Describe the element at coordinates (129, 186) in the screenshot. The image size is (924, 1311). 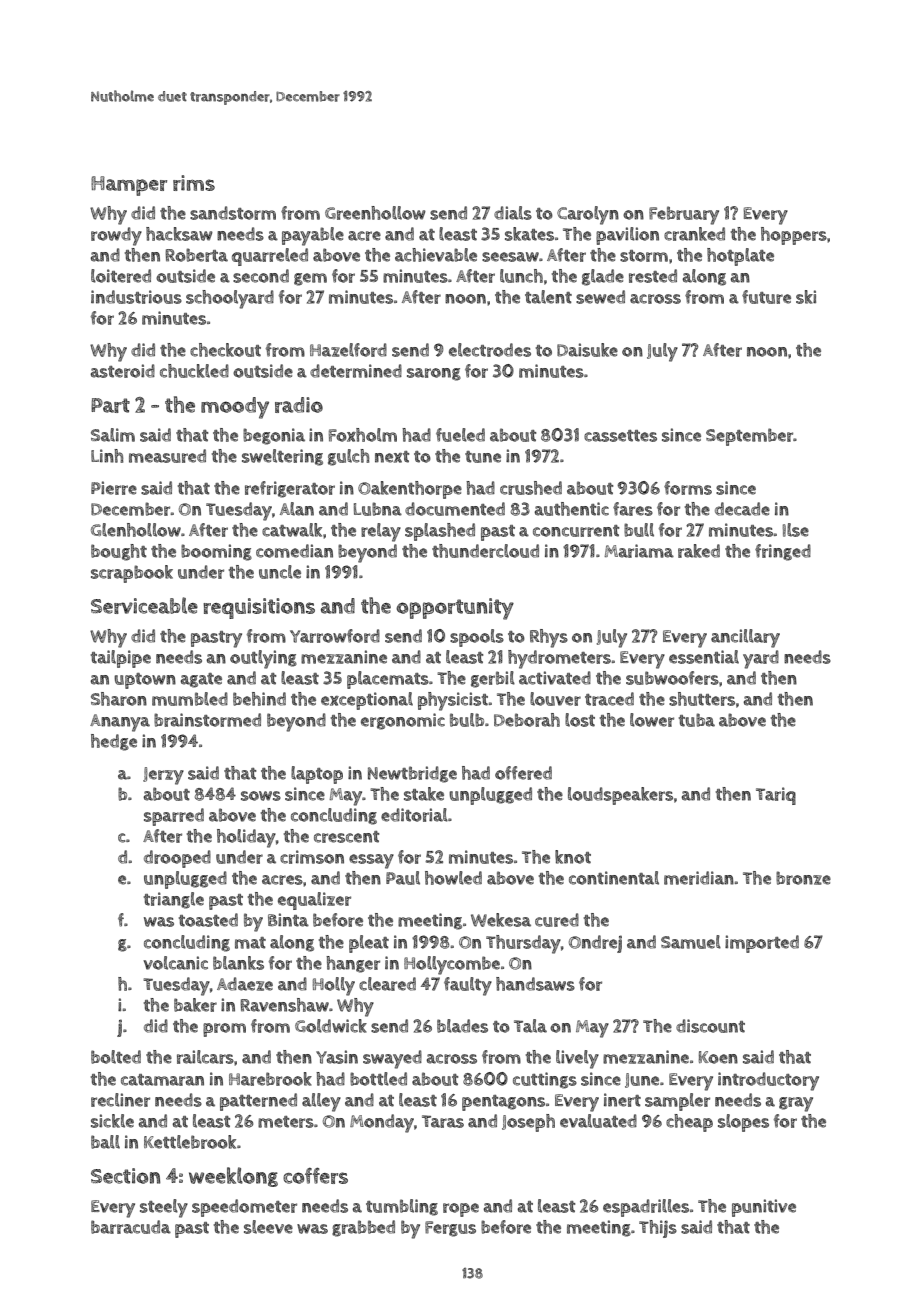
I see `Hamper` at that location.
